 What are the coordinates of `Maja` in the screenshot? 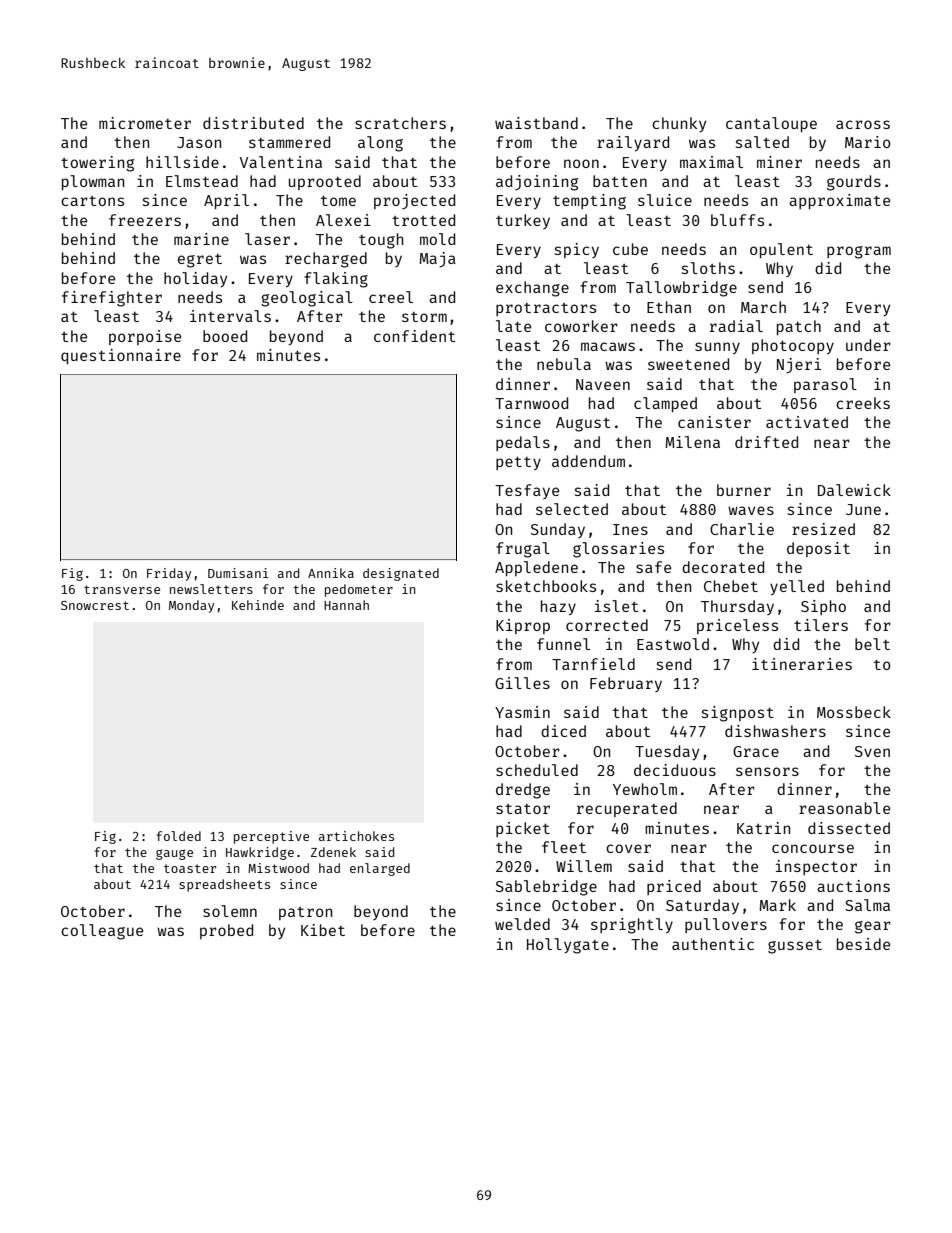 It's located at (437, 260).
